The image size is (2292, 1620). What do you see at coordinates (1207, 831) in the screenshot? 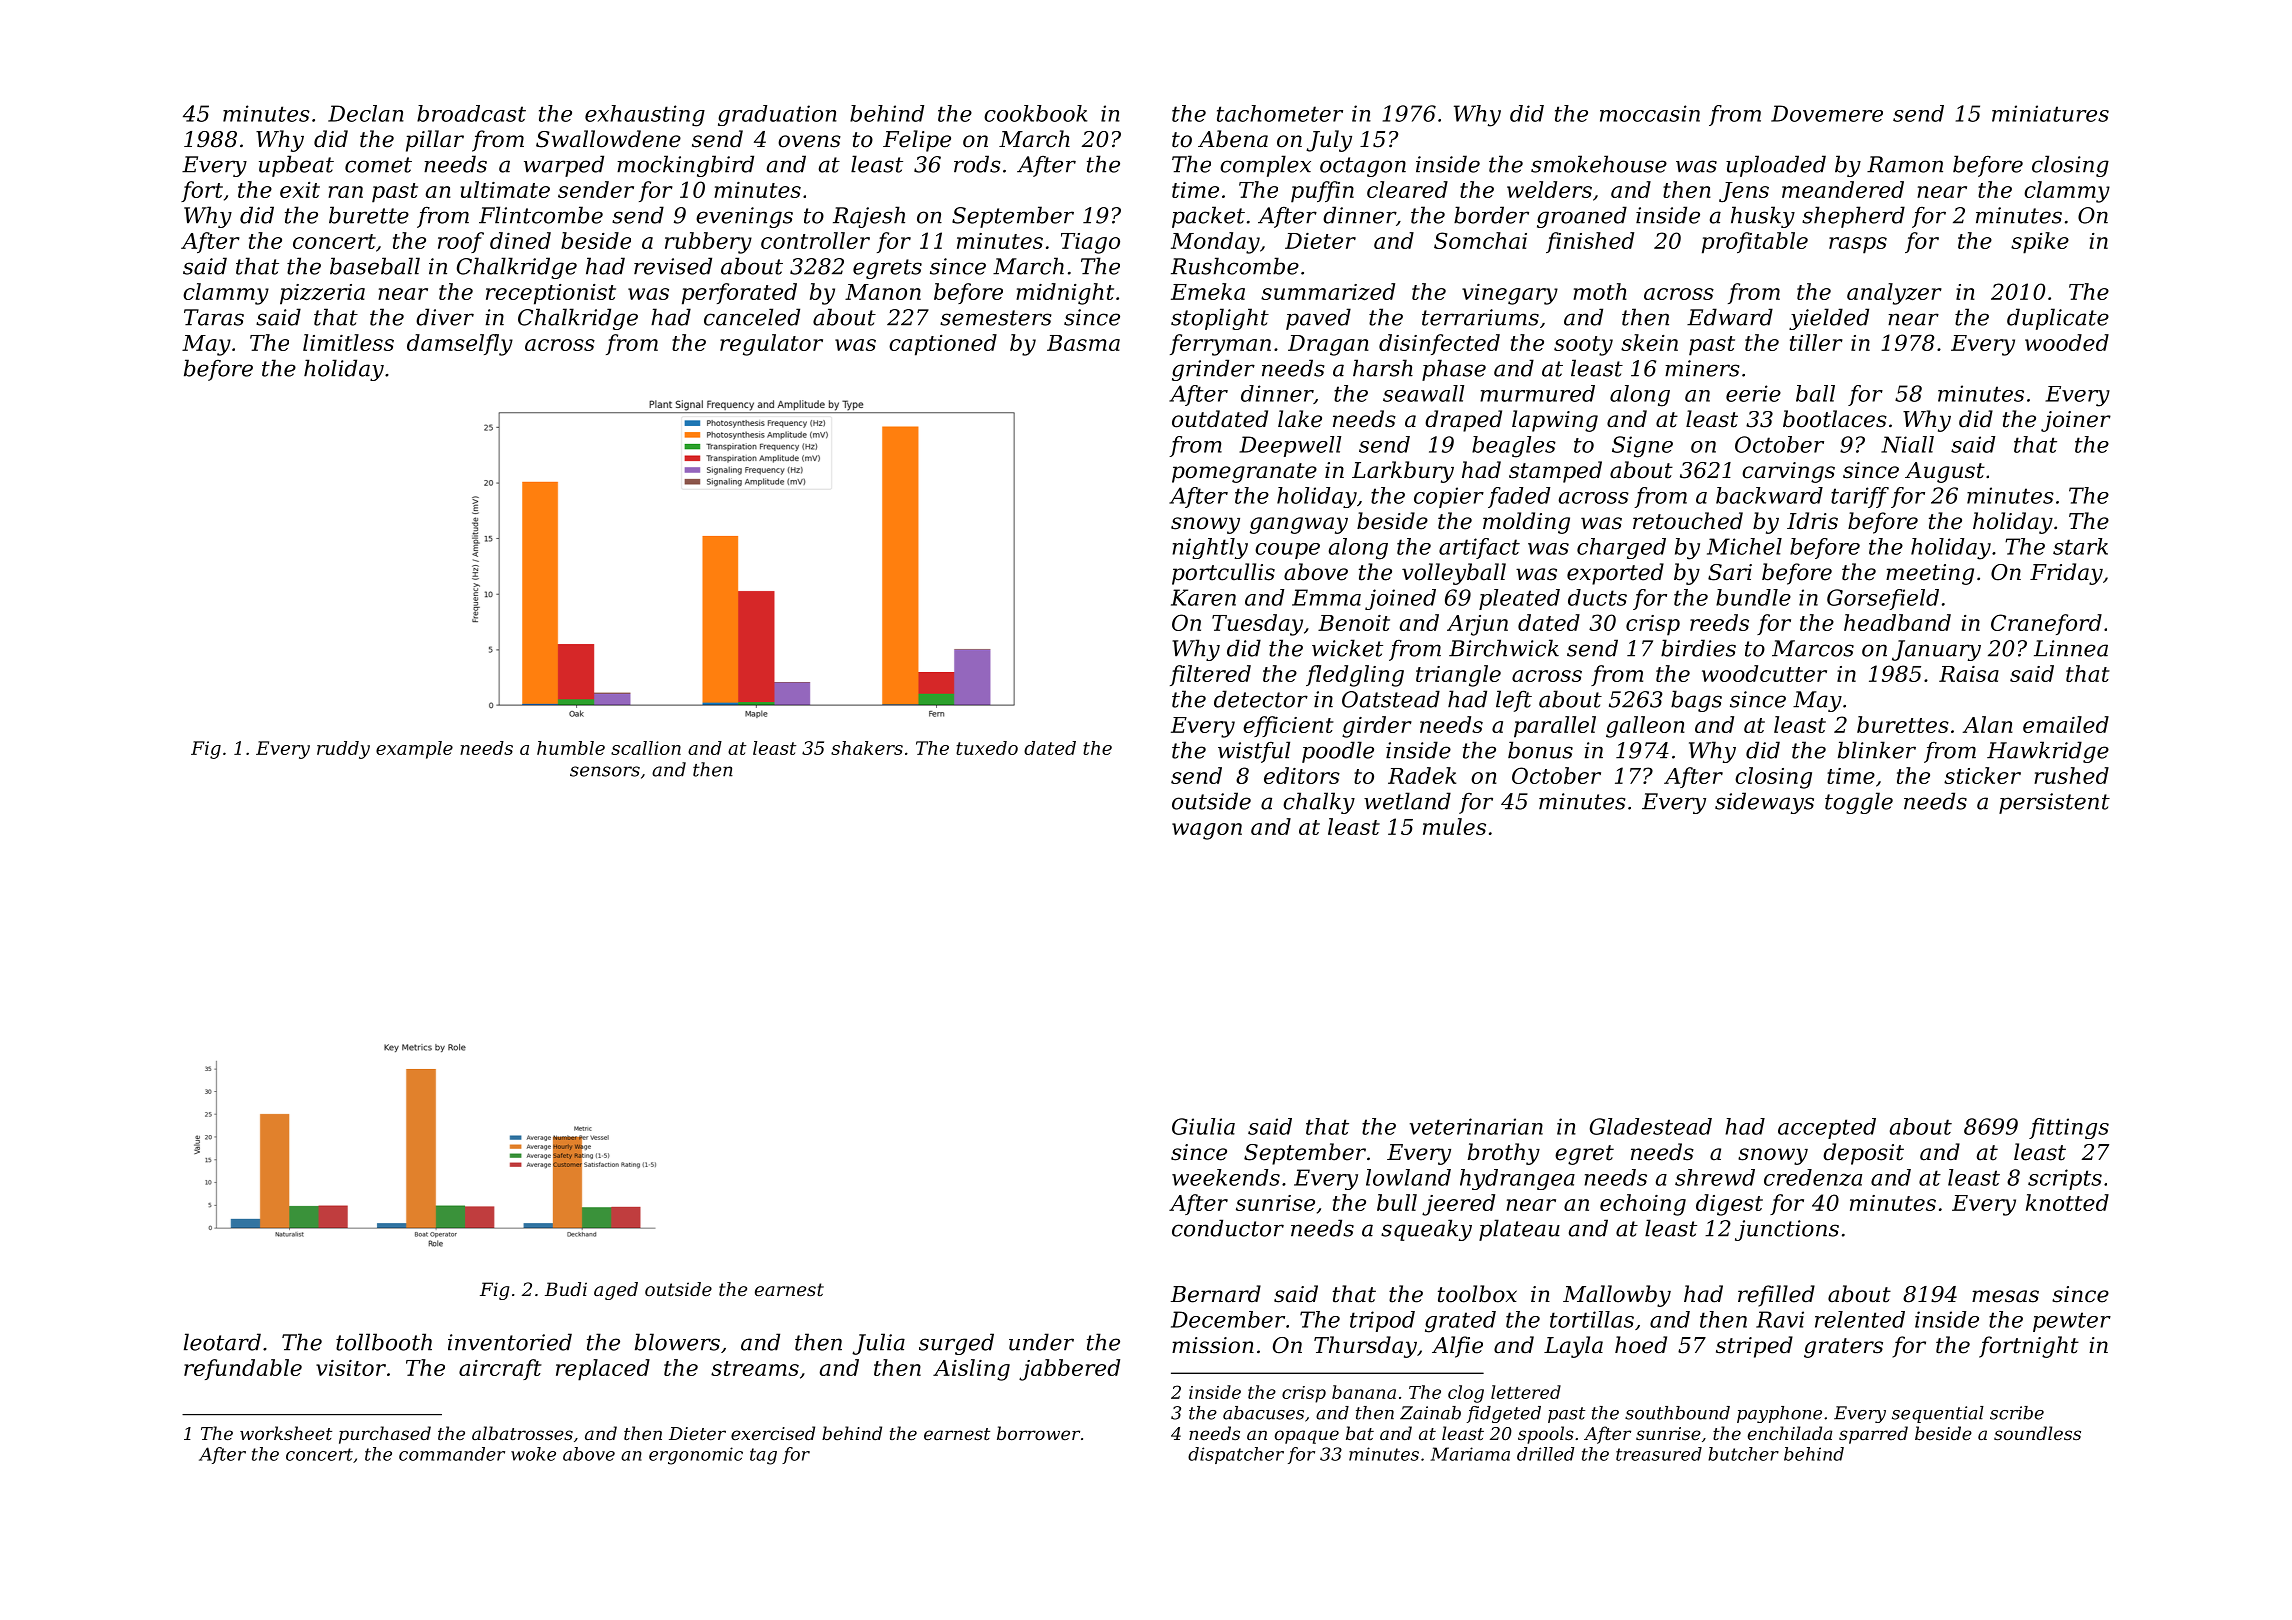
I see `wagon` at bounding box center [1207, 831].
